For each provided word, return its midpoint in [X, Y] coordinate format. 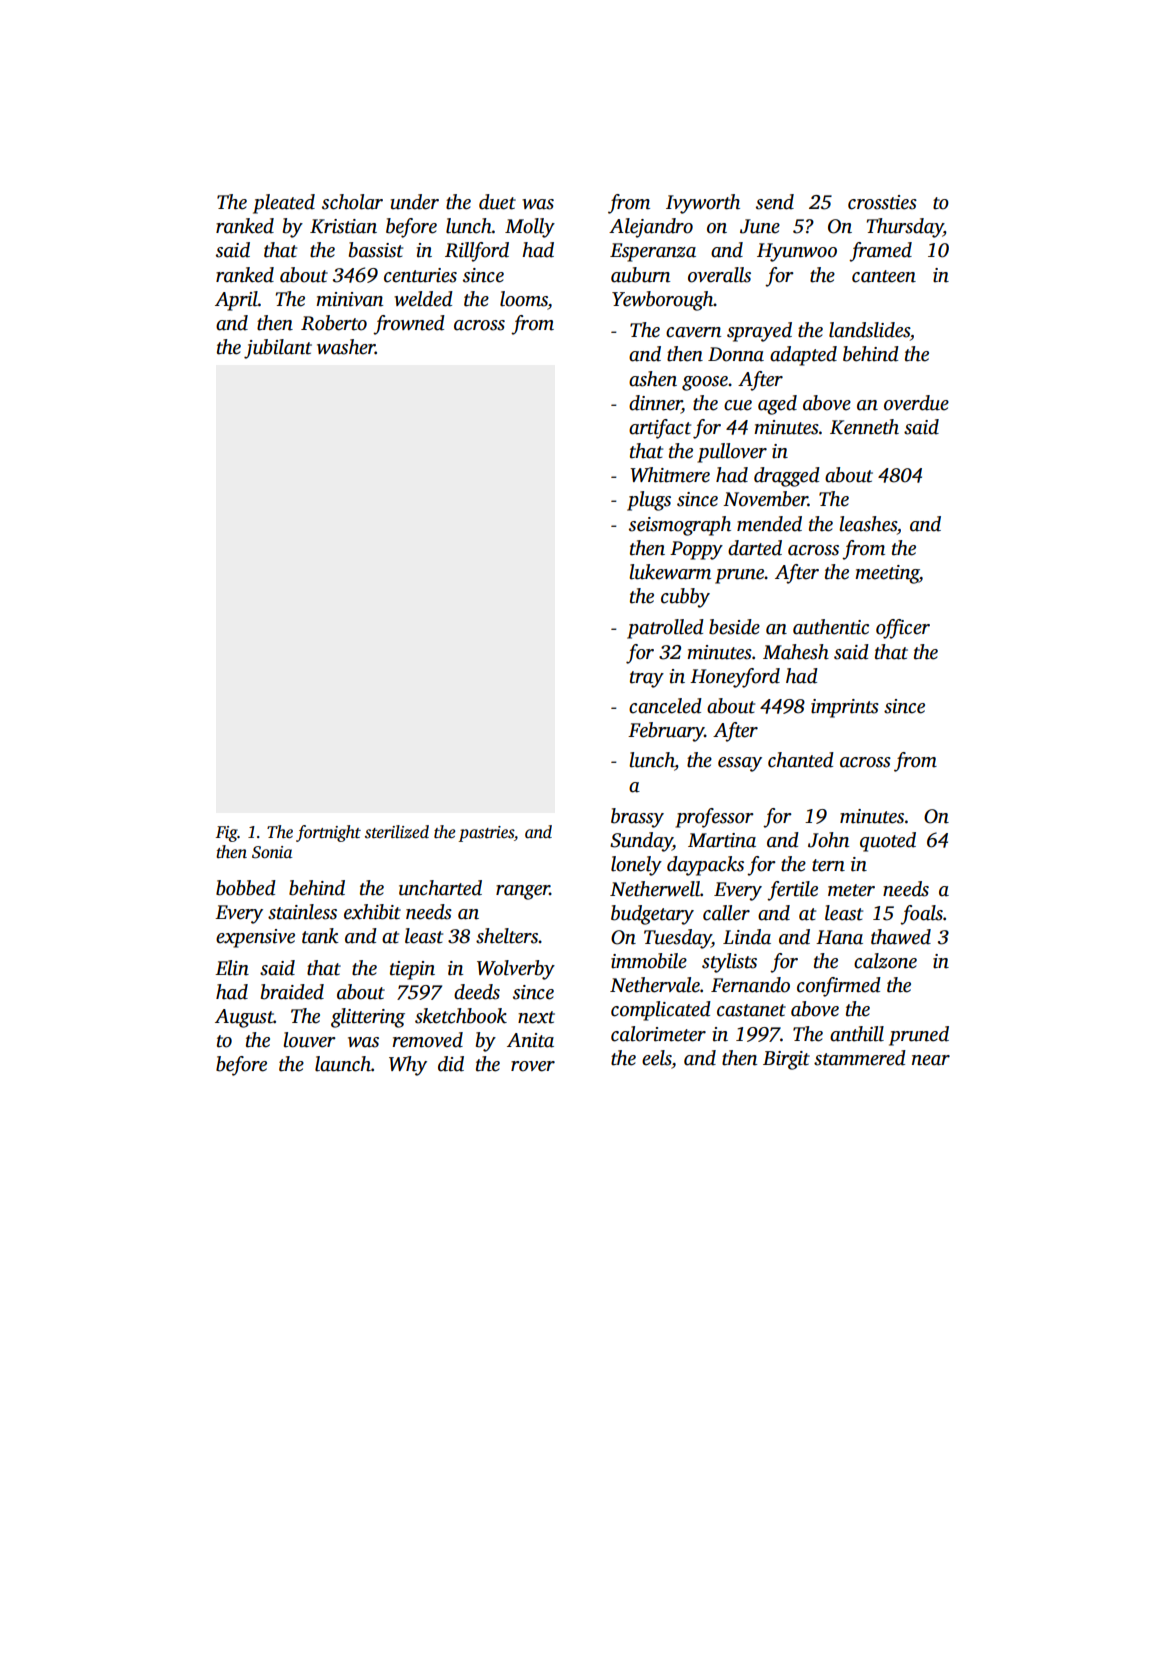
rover [533, 1066]
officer [903, 629]
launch [343, 1064]
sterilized [397, 832]
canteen [884, 276]
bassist [376, 250]
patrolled [665, 629]
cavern [693, 332]
